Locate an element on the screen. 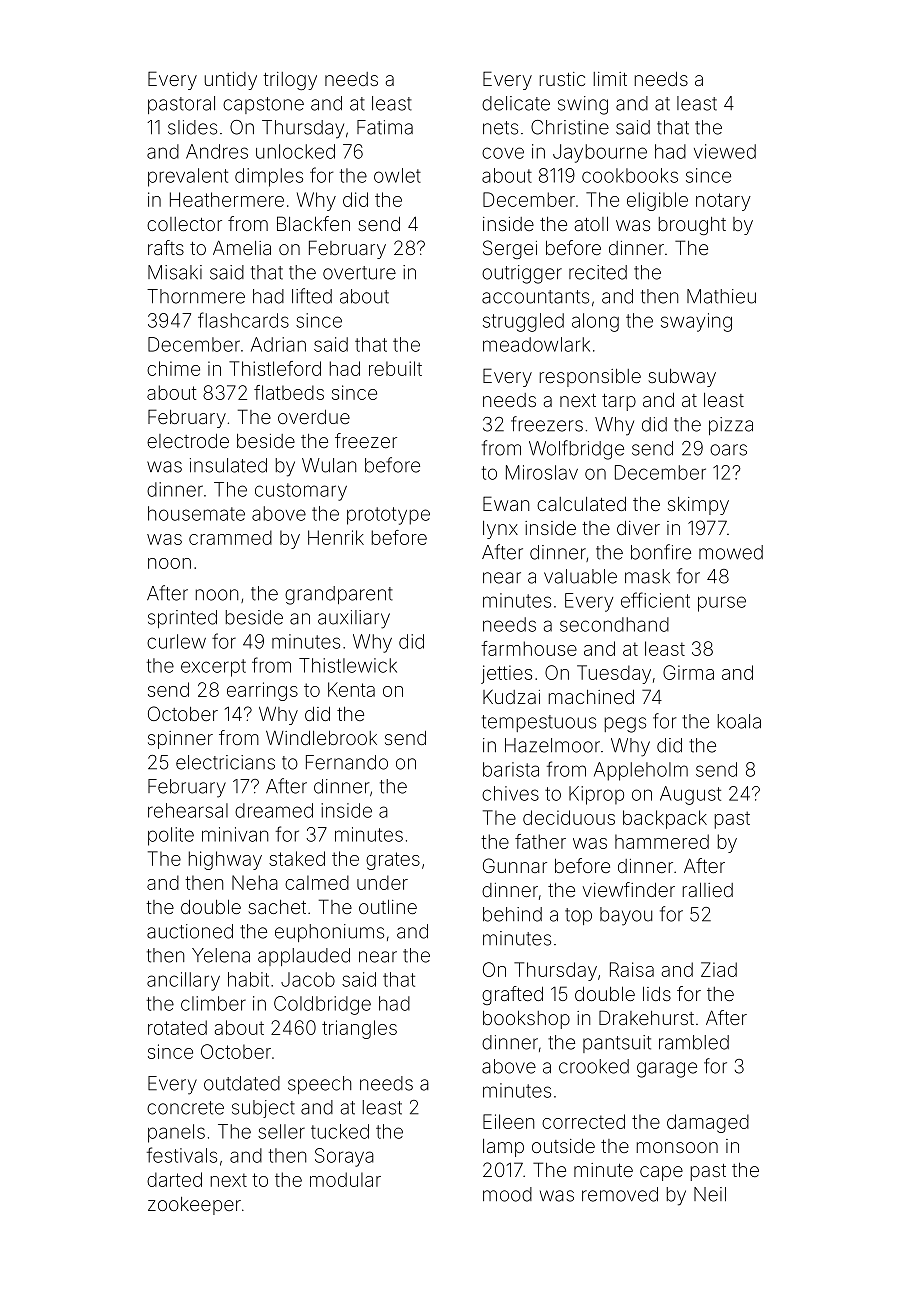  slides is located at coordinates (192, 127).
